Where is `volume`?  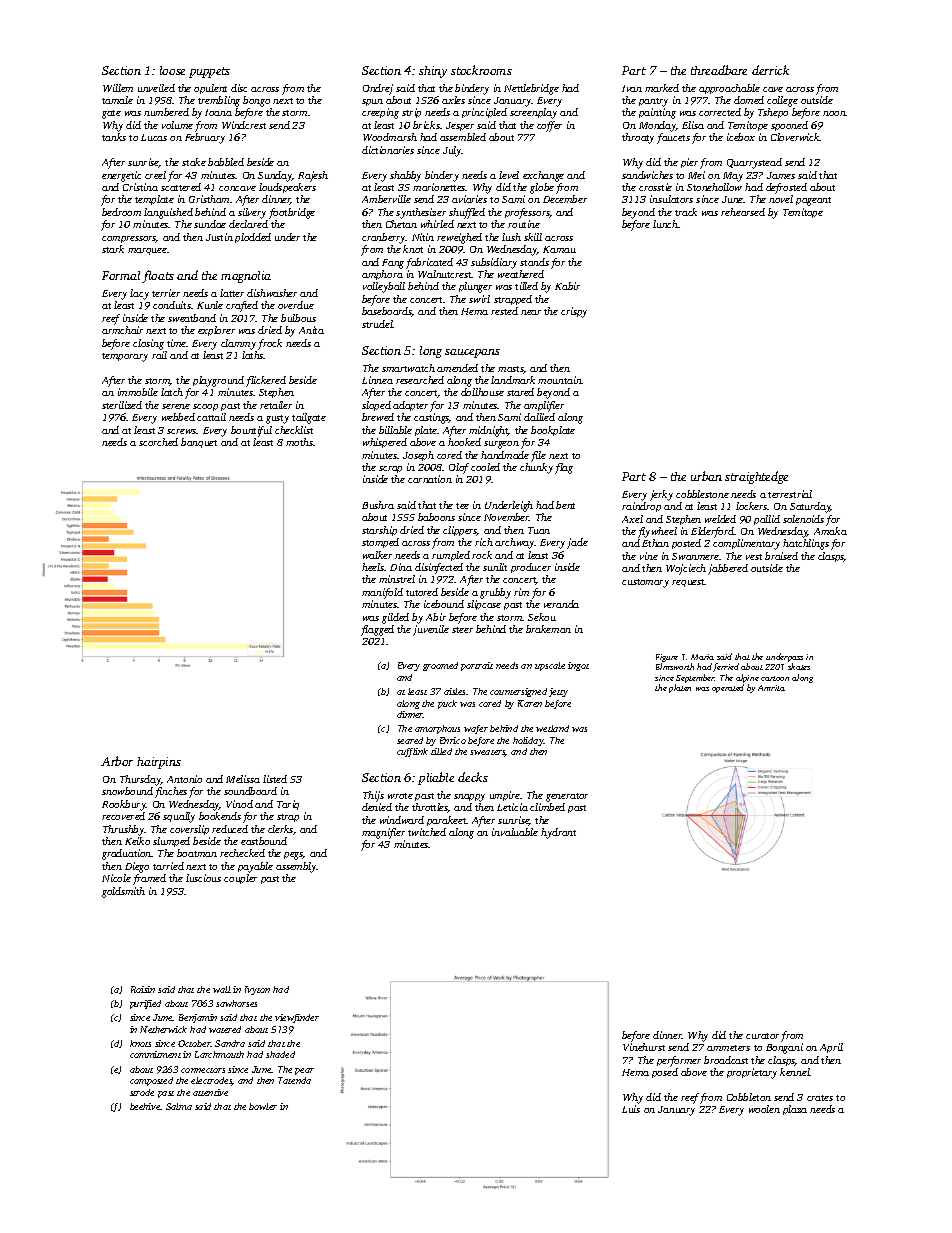
volume is located at coordinates (177, 125).
